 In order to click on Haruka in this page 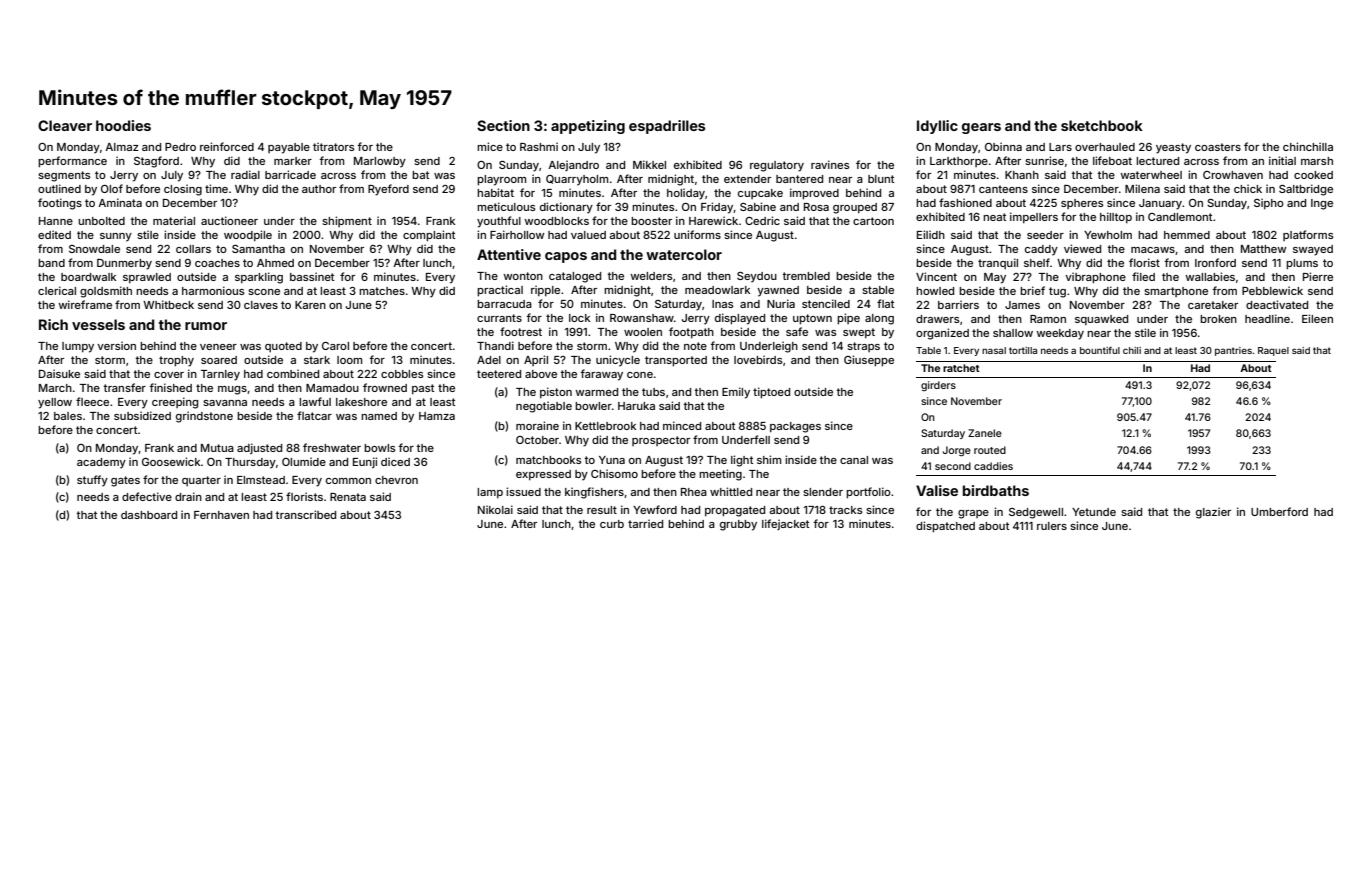, I will do `click(636, 406)`.
